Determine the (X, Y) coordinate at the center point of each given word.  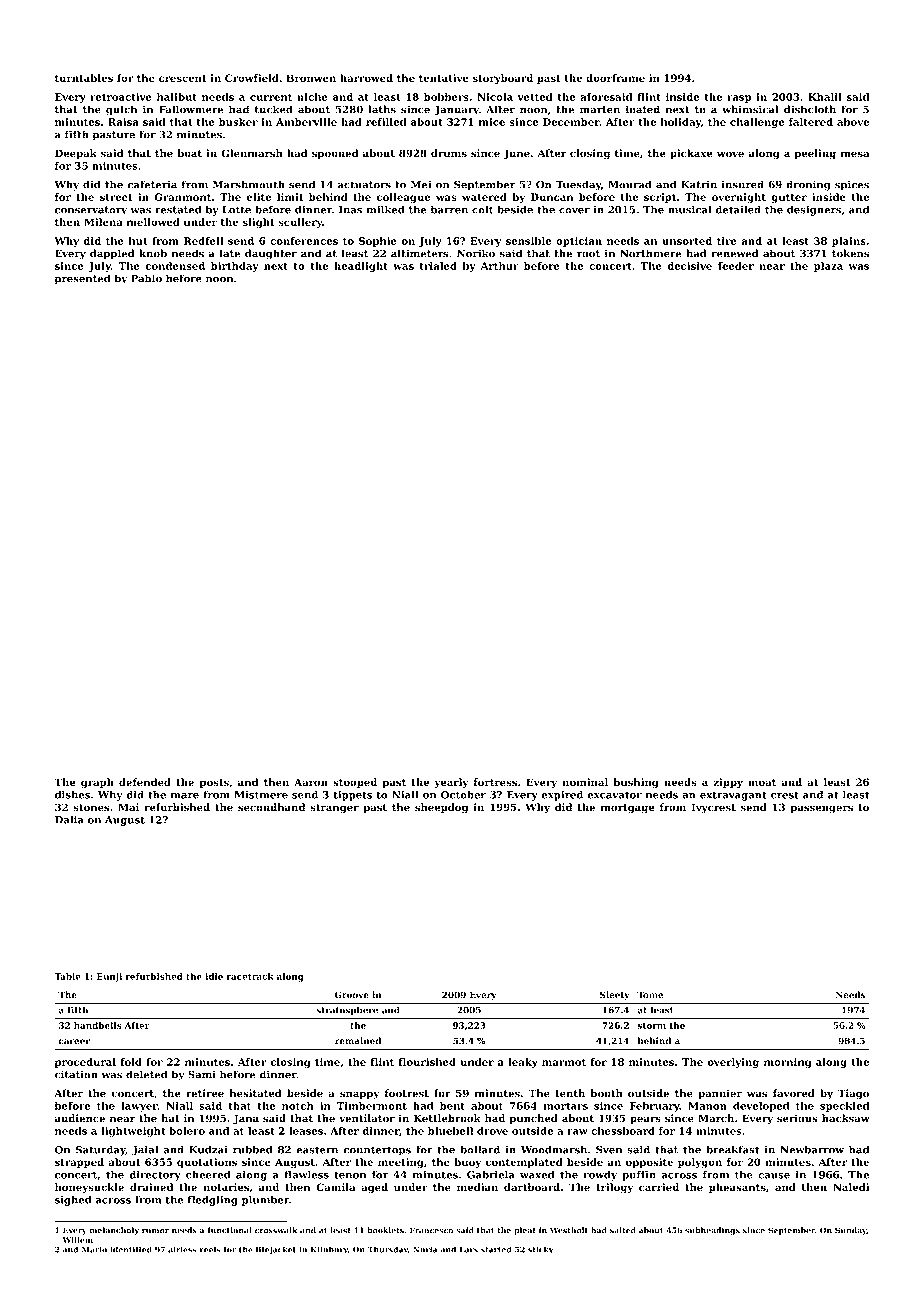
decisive (689, 266)
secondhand (271, 807)
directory (155, 1175)
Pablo (146, 278)
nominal (585, 782)
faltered (811, 122)
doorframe (615, 78)
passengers (822, 809)
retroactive (121, 97)
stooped (355, 783)
